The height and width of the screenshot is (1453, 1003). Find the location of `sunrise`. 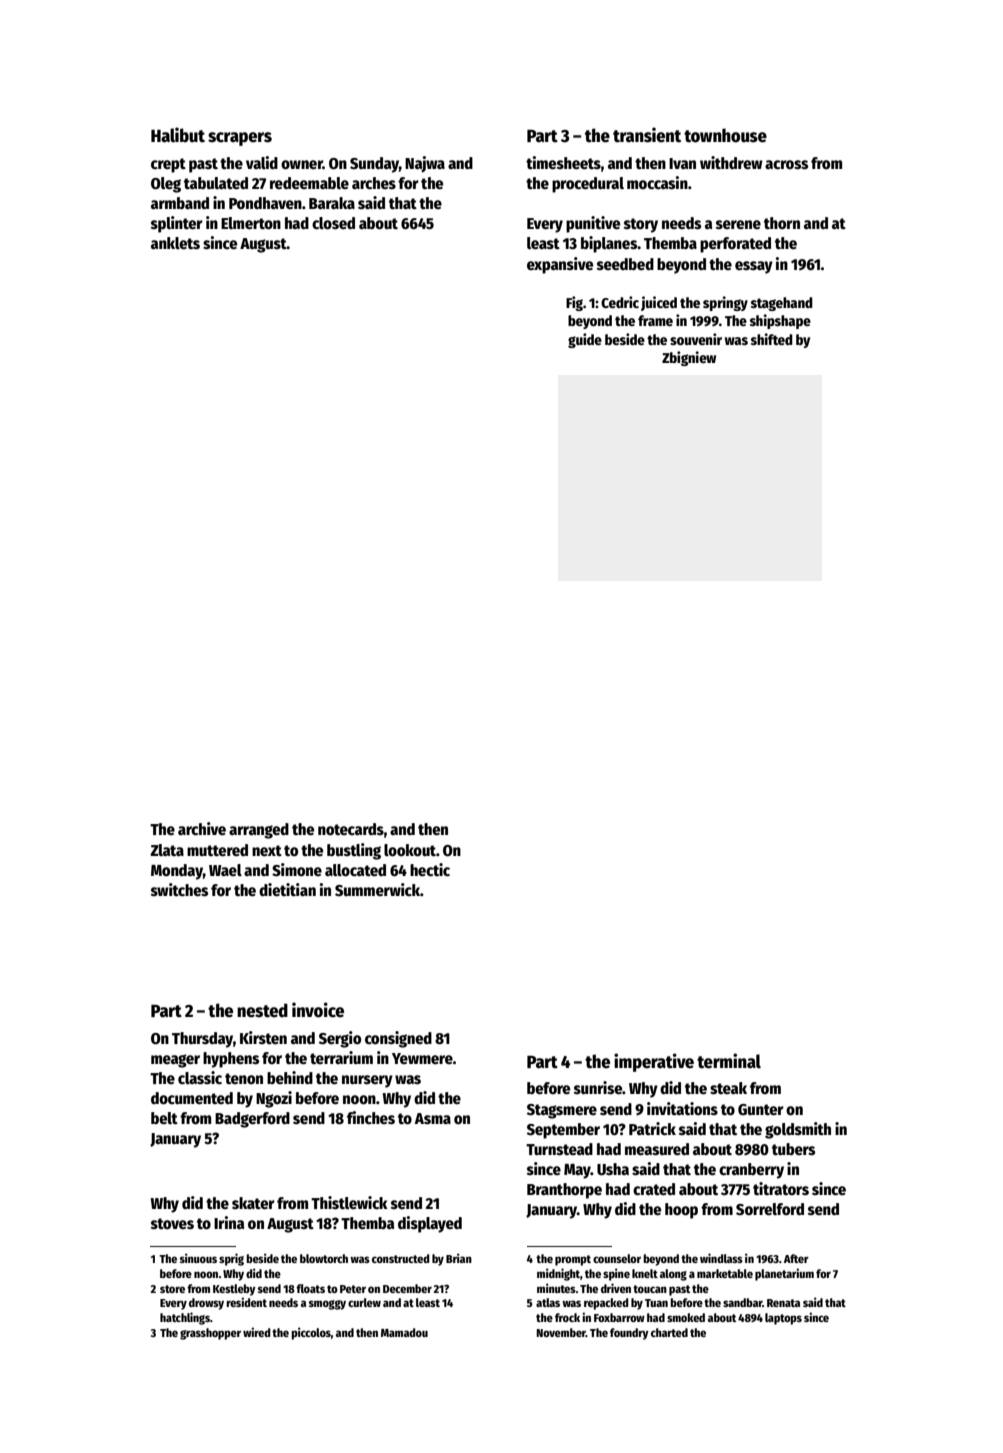

sunrise is located at coordinates (598, 1087).
